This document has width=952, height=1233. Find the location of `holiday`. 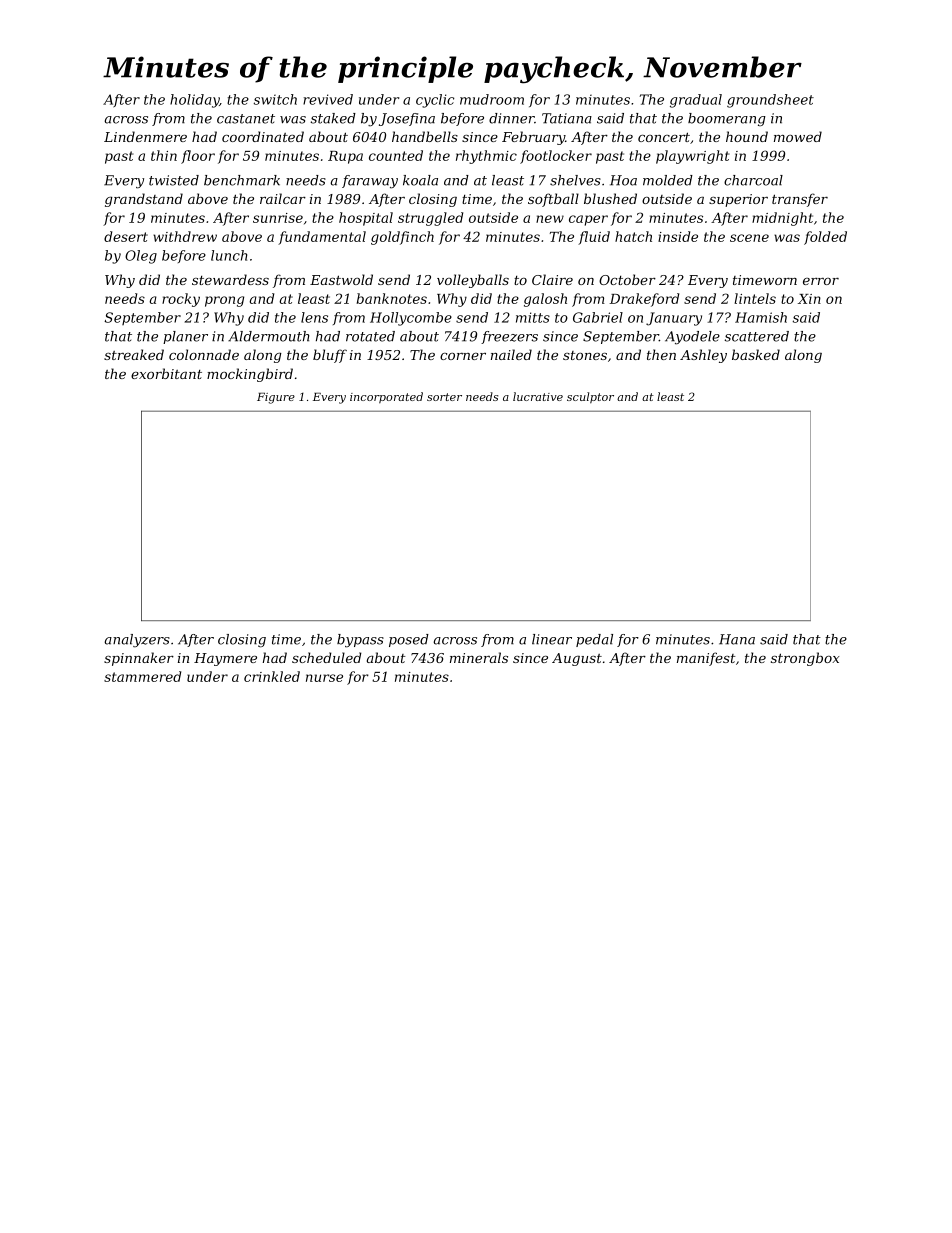

holiday is located at coordinates (194, 101).
